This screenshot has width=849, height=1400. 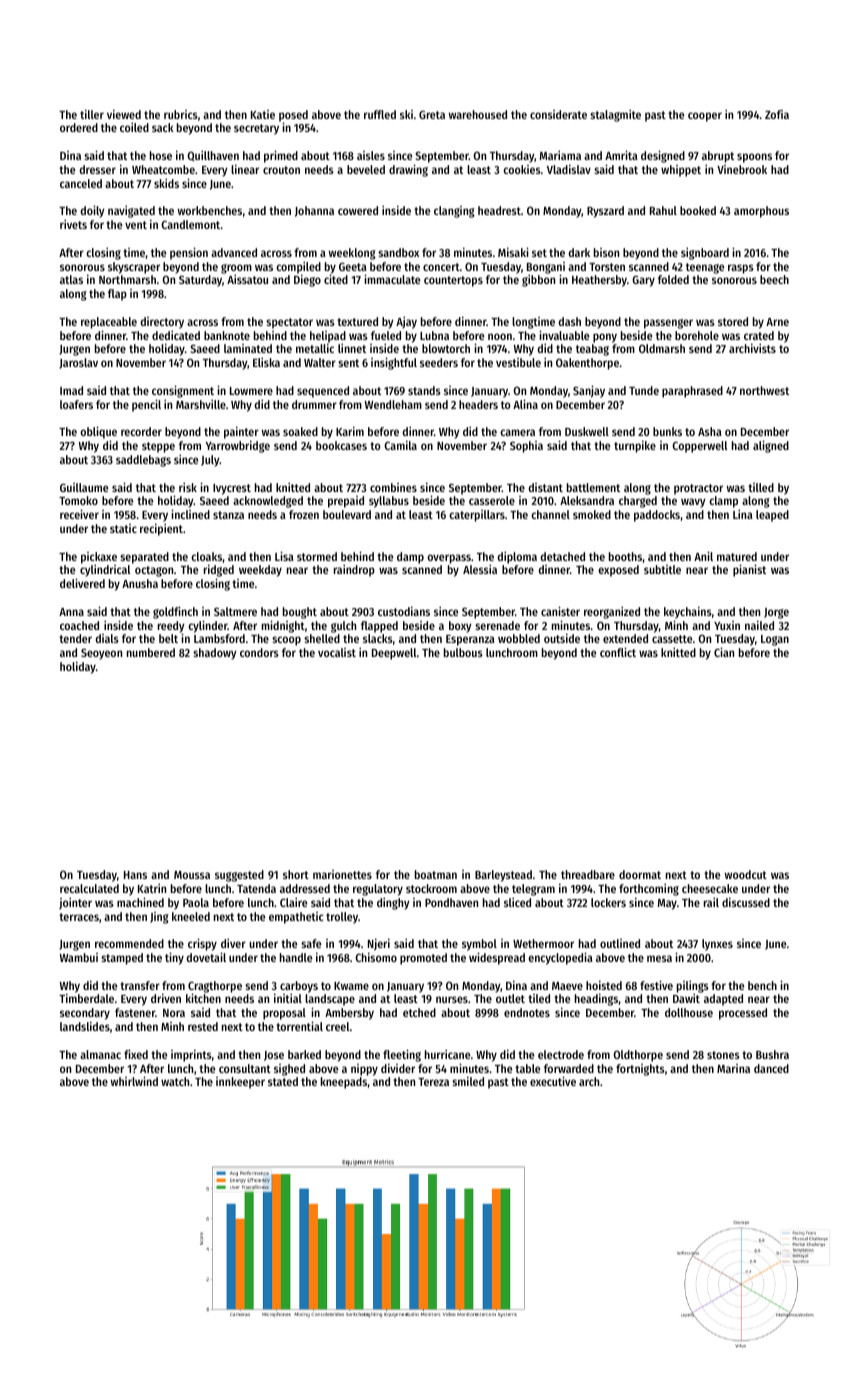 What do you see at coordinates (558, 114) in the screenshot?
I see `considerate` at bounding box center [558, 114].
